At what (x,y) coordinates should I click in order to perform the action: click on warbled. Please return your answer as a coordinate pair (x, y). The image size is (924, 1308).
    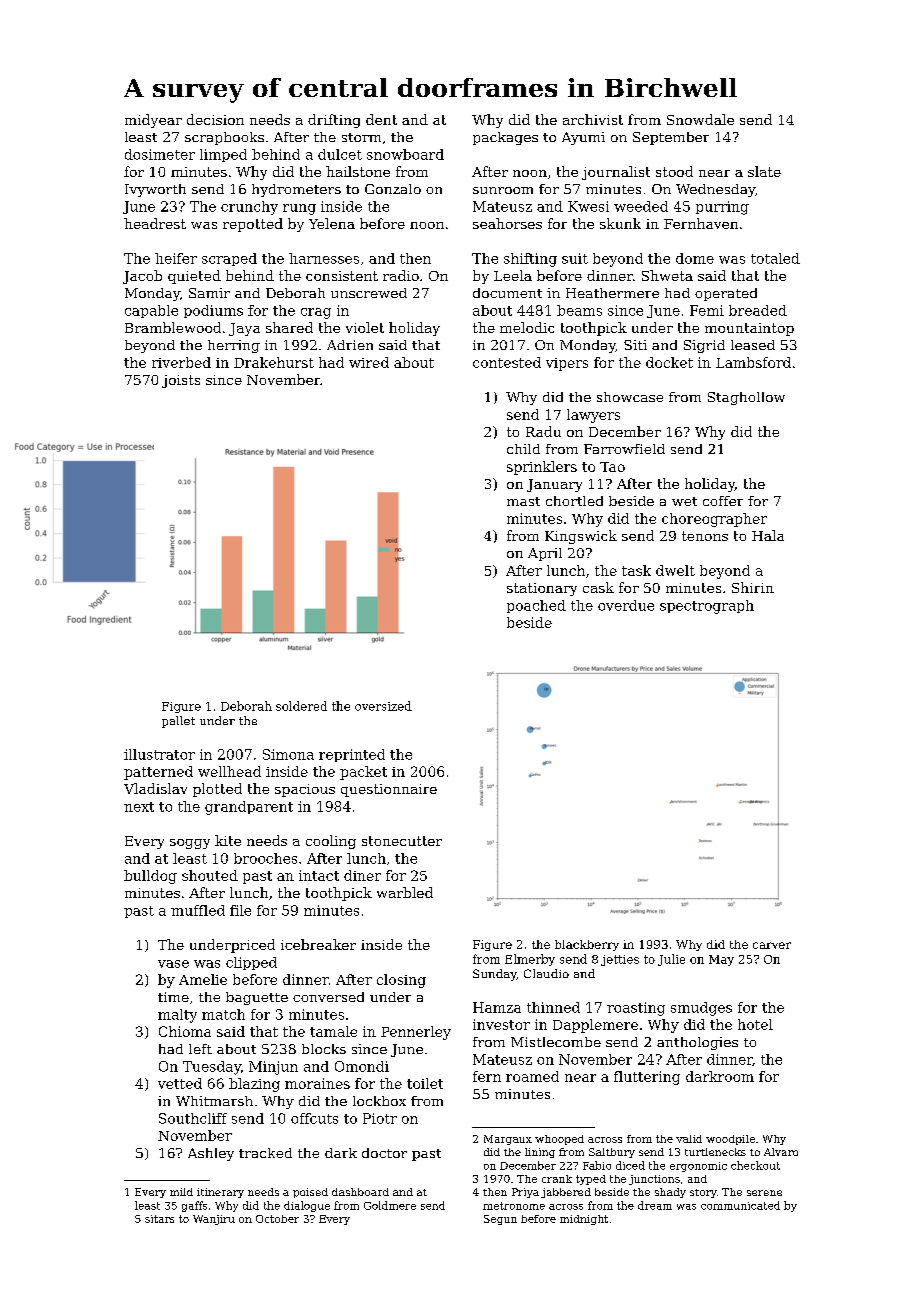
    Looking at the image, I should click on (405, 892).
